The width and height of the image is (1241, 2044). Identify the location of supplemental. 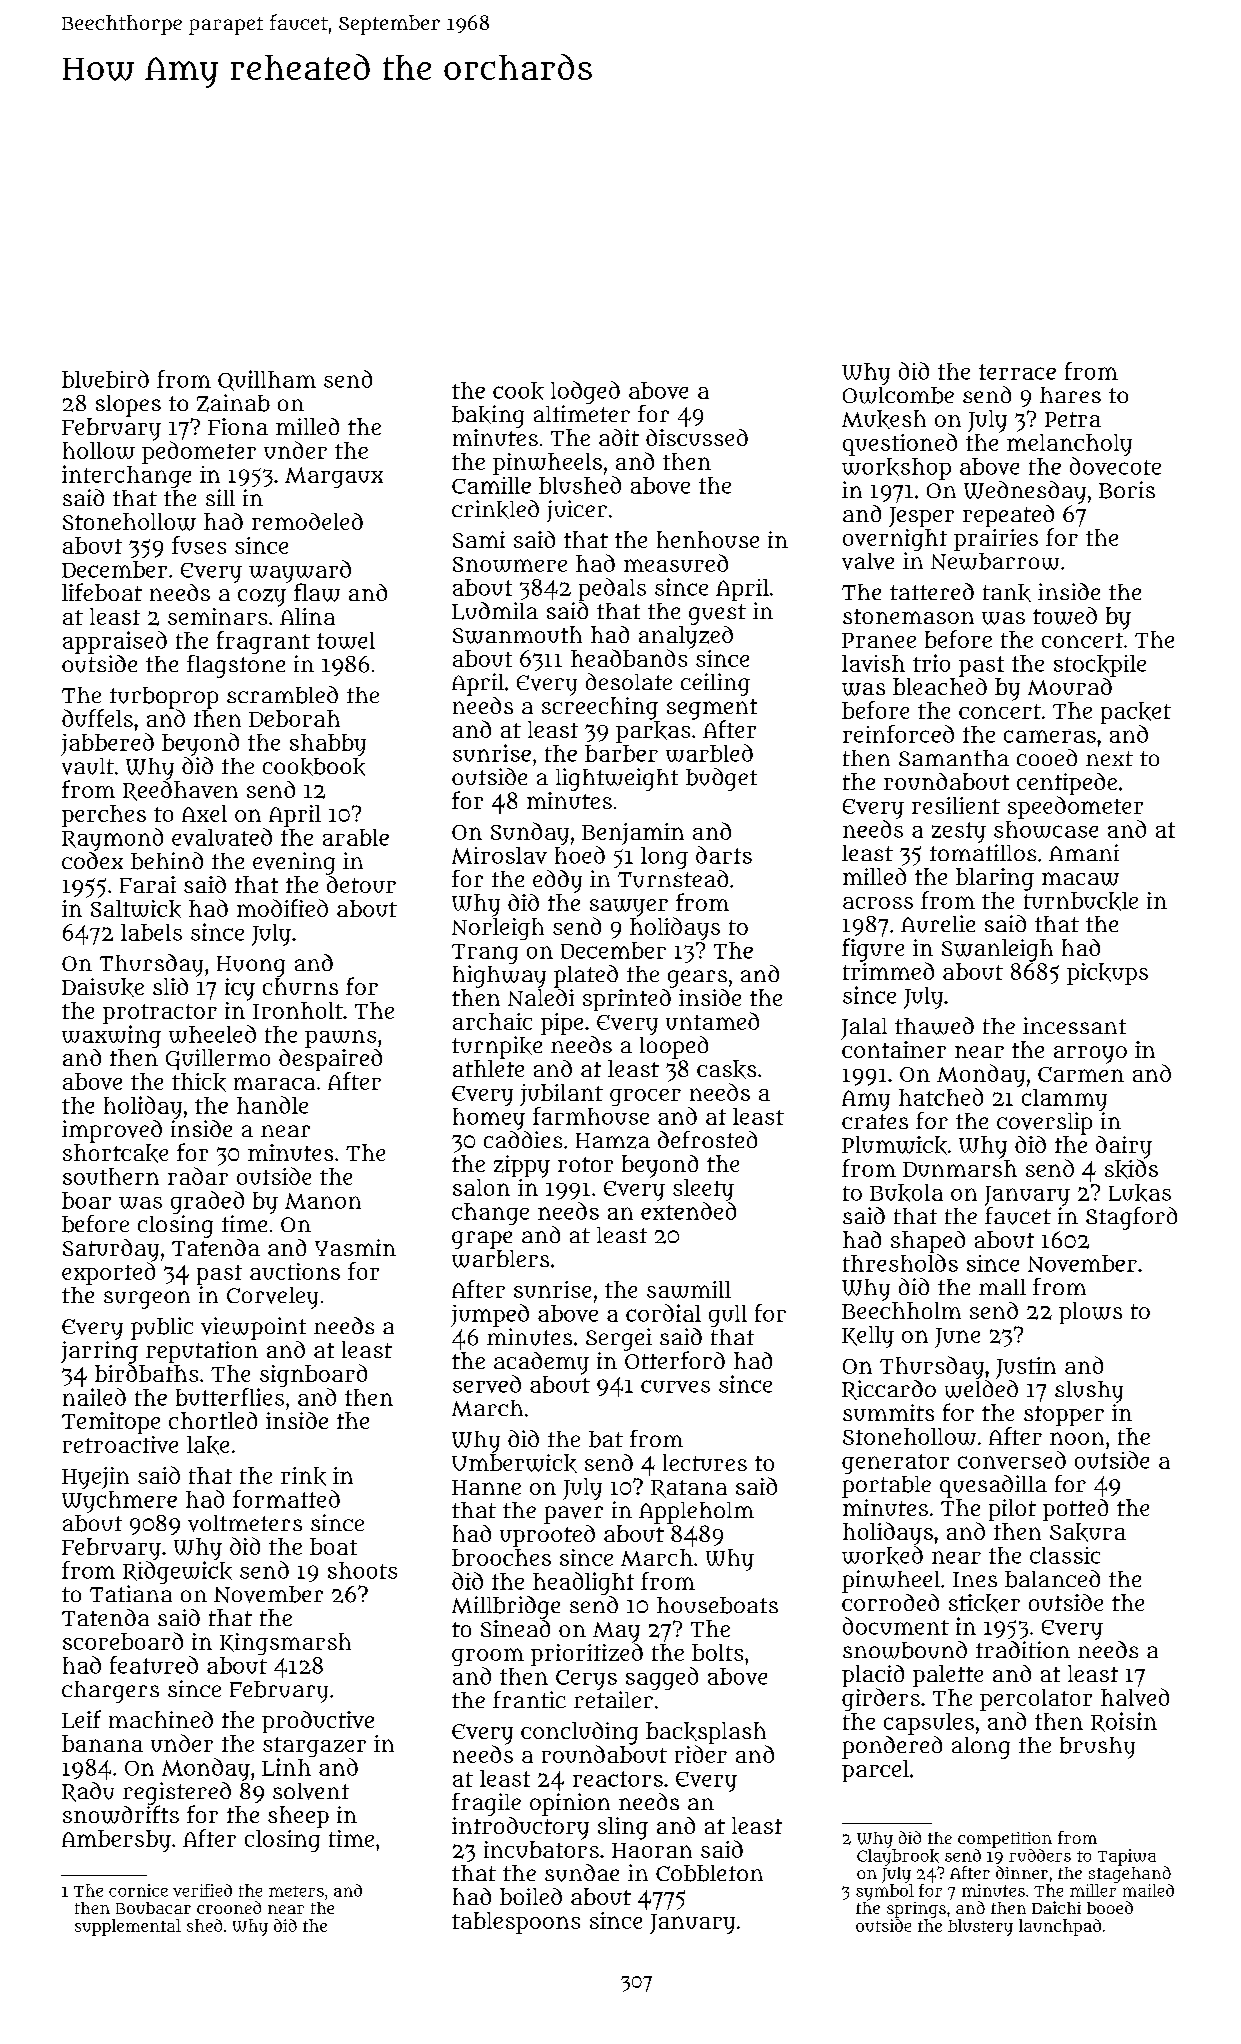
(128, 1927).
